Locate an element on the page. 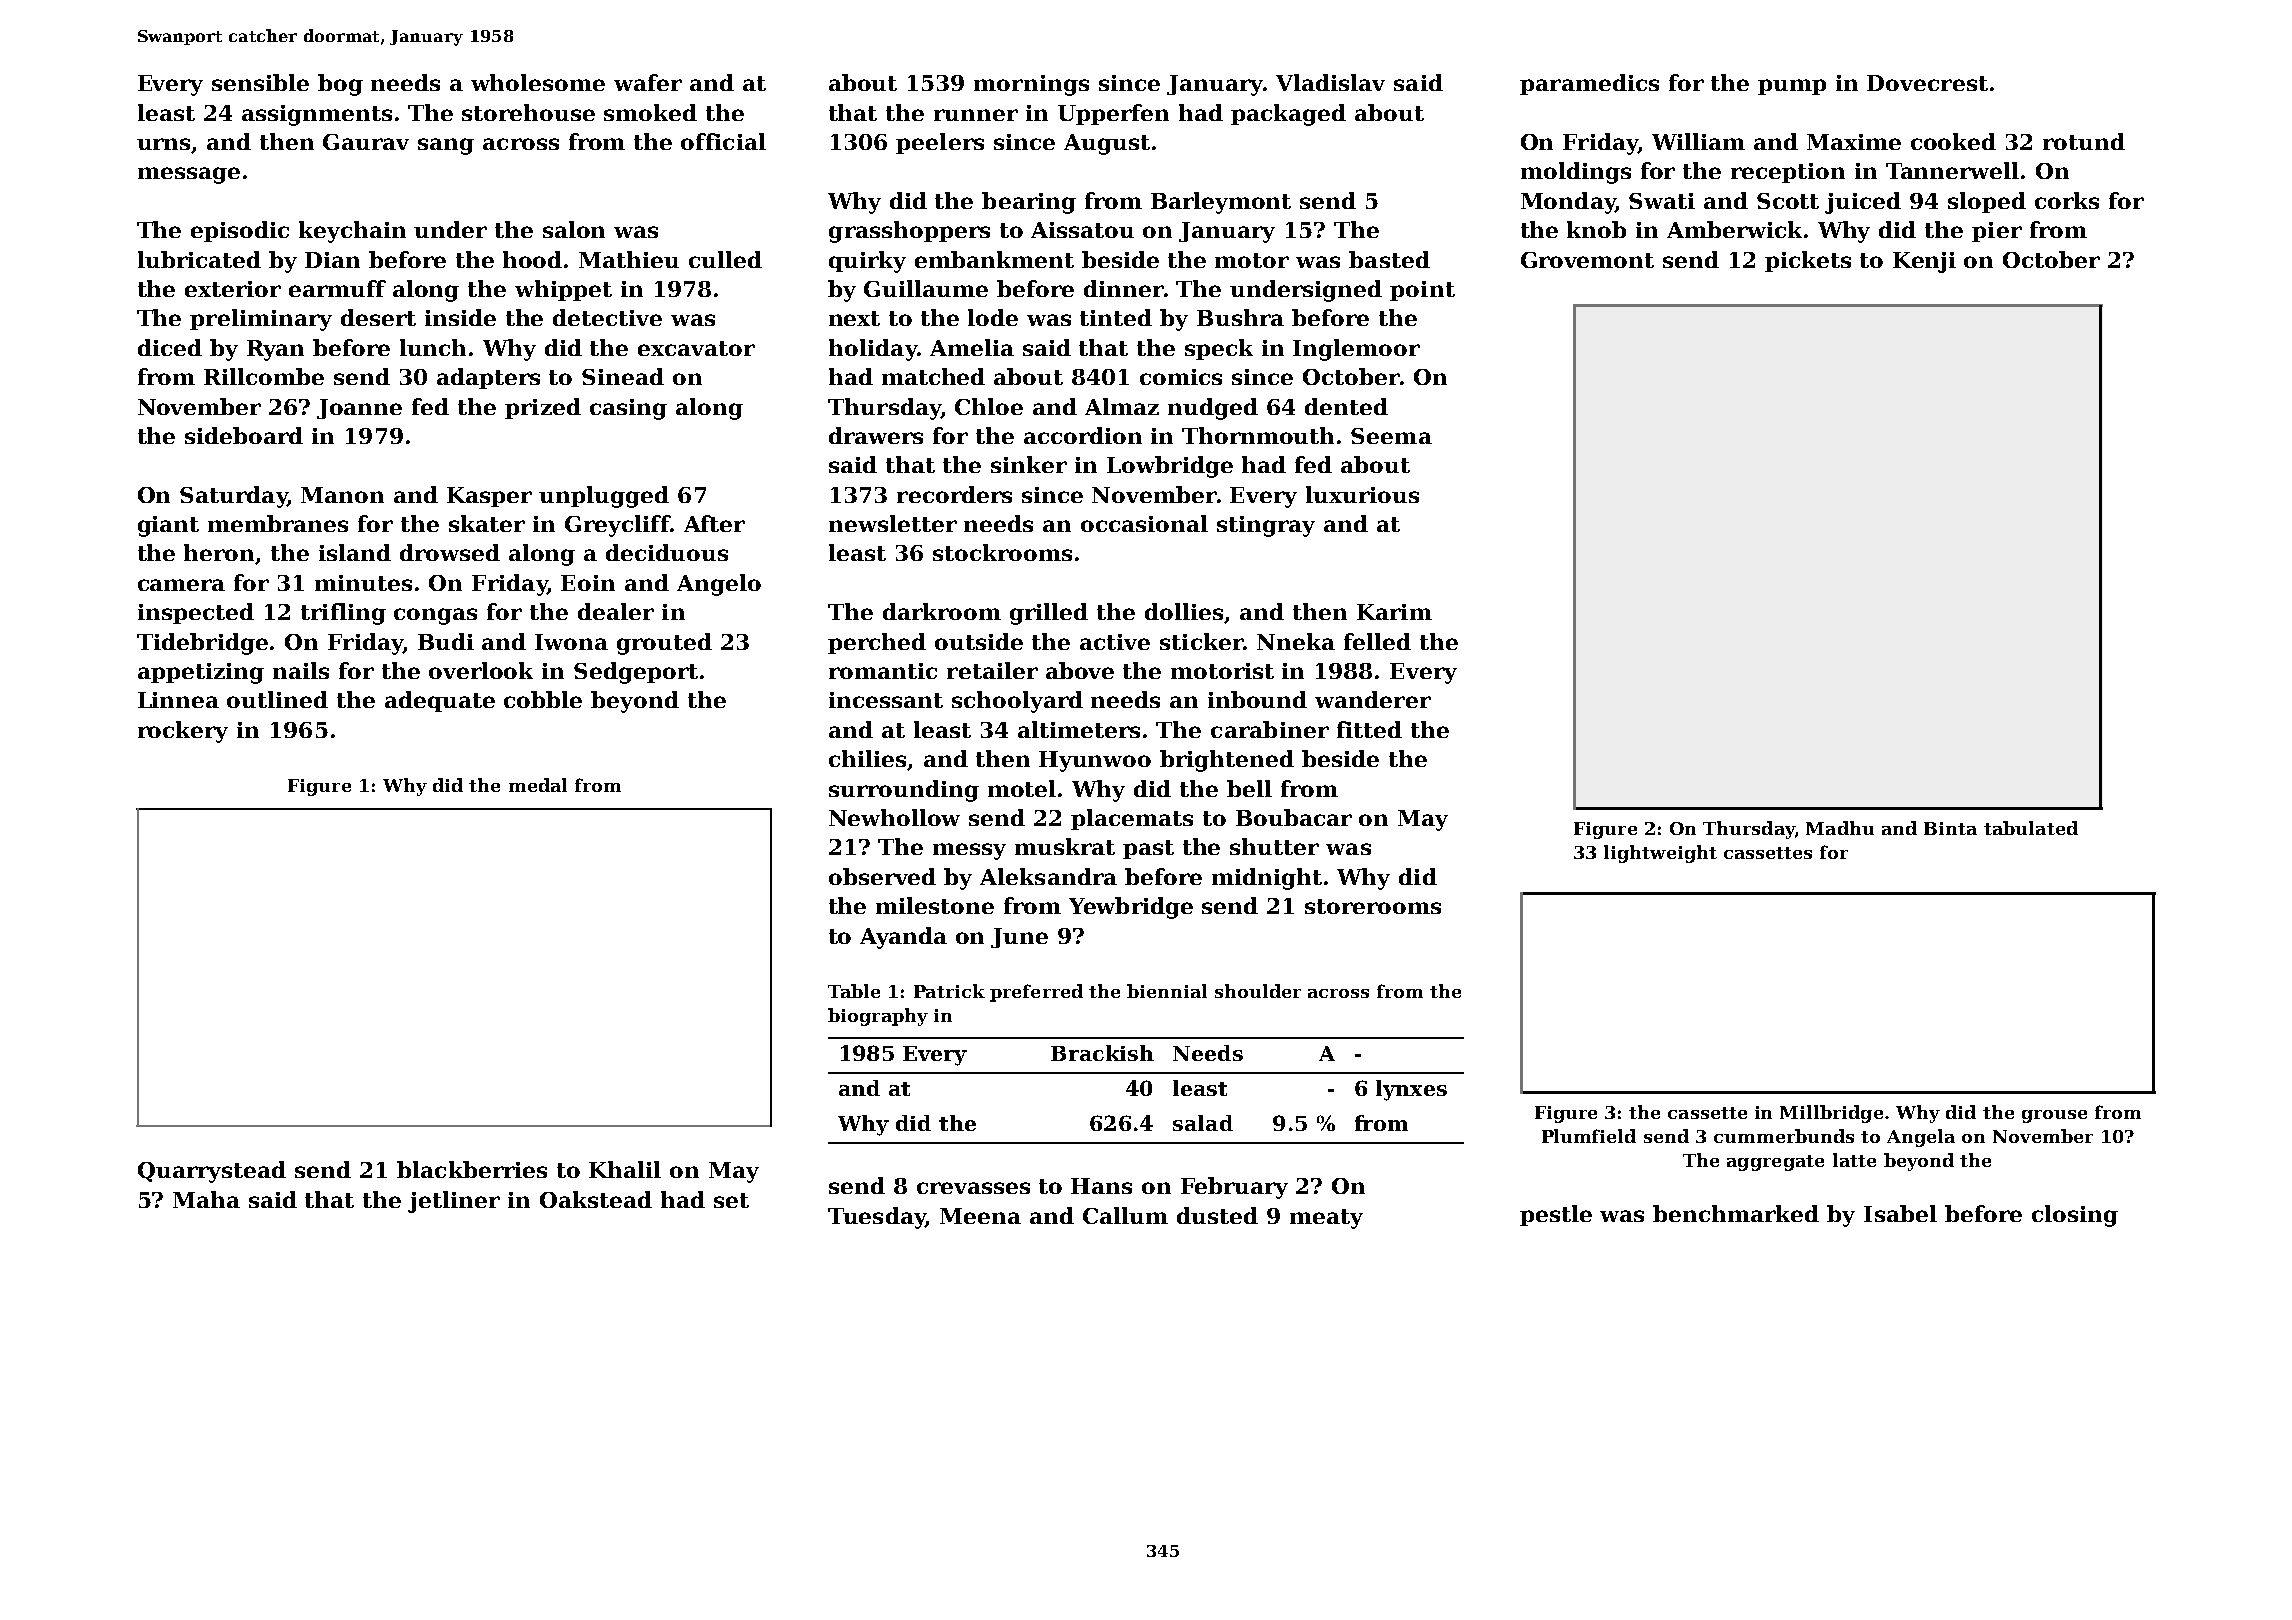 The width and height of the document is (2292, 1620). Karim is located at coordinates (1394, 612).
